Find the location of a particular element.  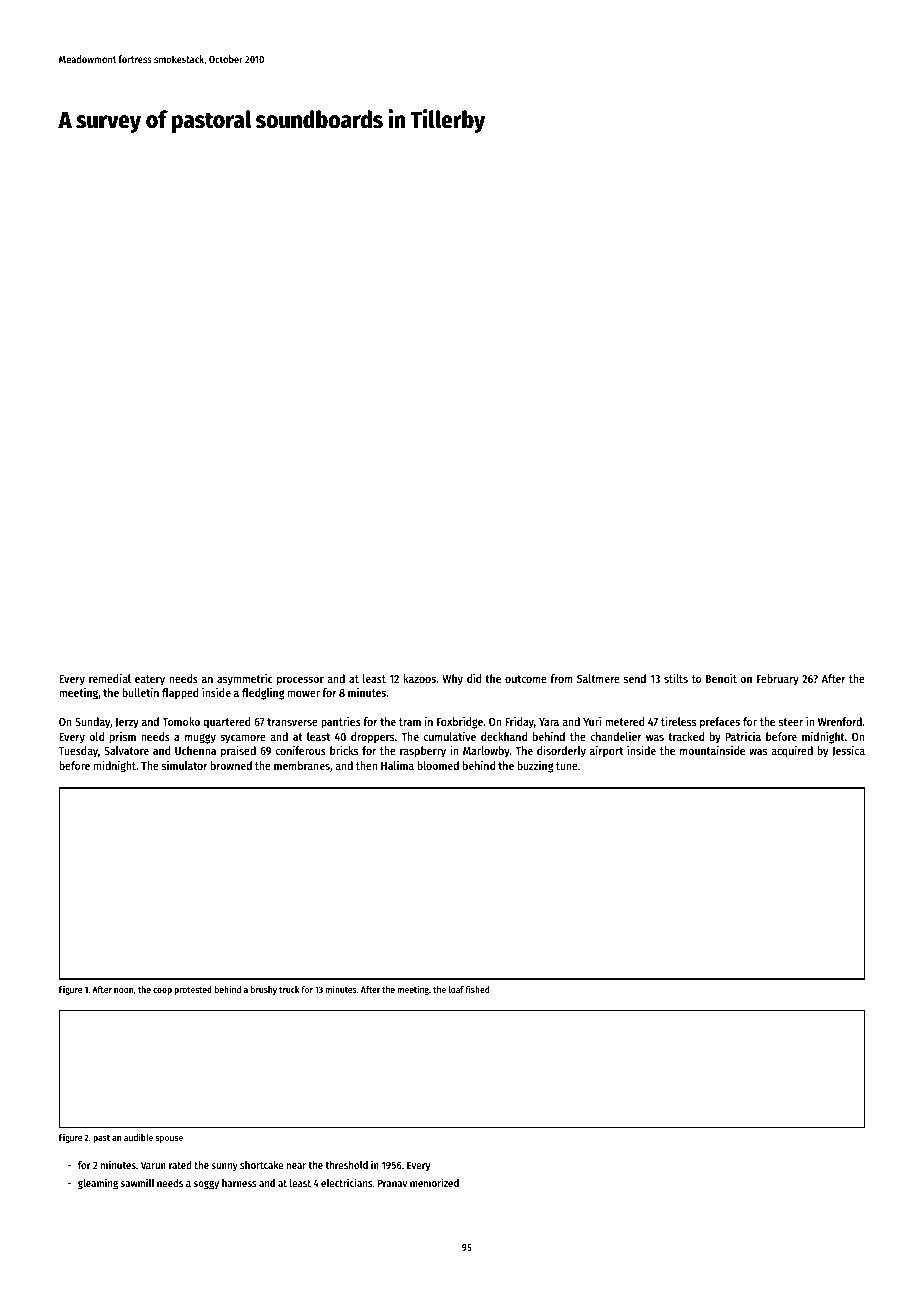

threshold is located at coordinates (346, 1165).
